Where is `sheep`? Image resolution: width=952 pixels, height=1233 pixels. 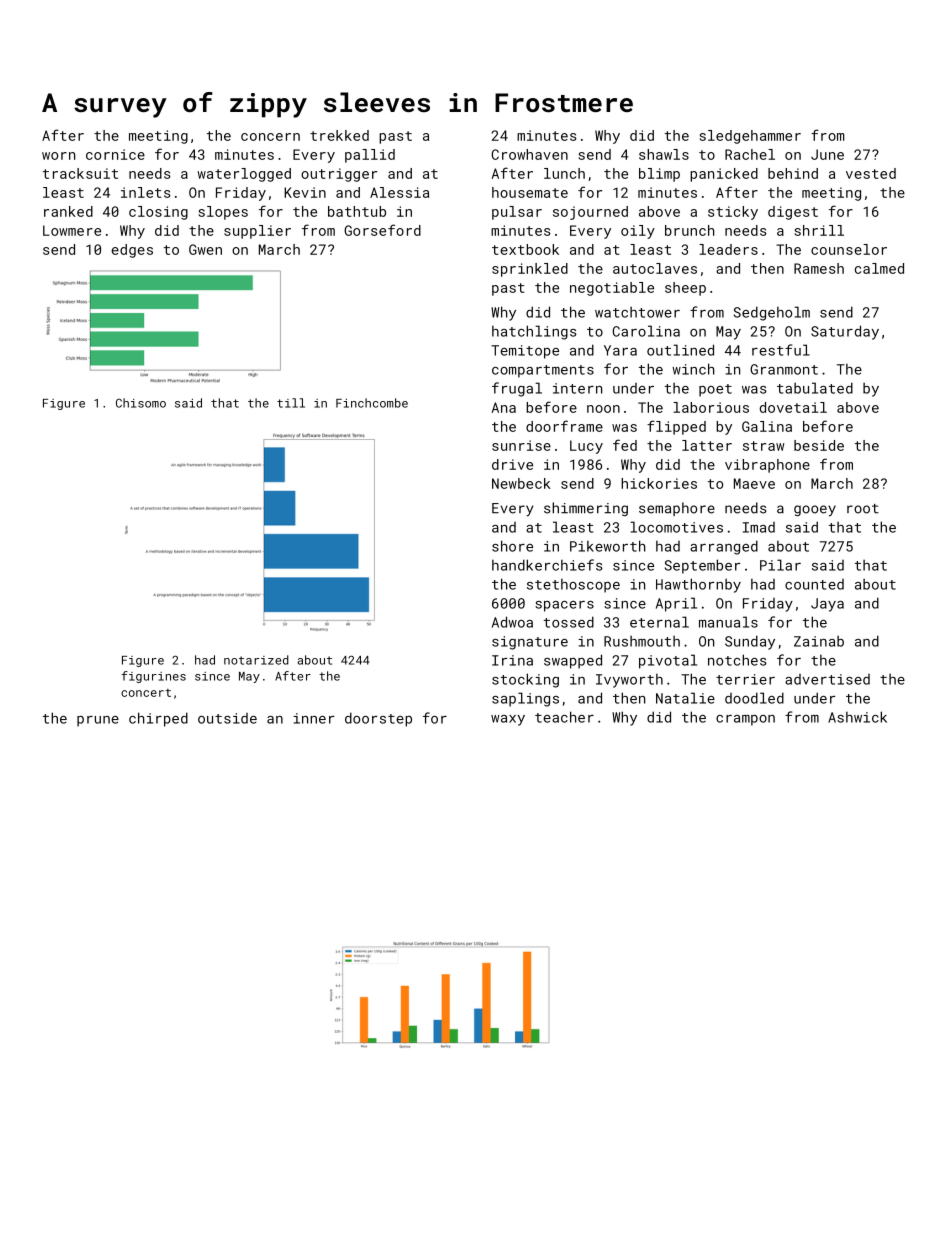 sheep is located at coordinates (685, 289).
